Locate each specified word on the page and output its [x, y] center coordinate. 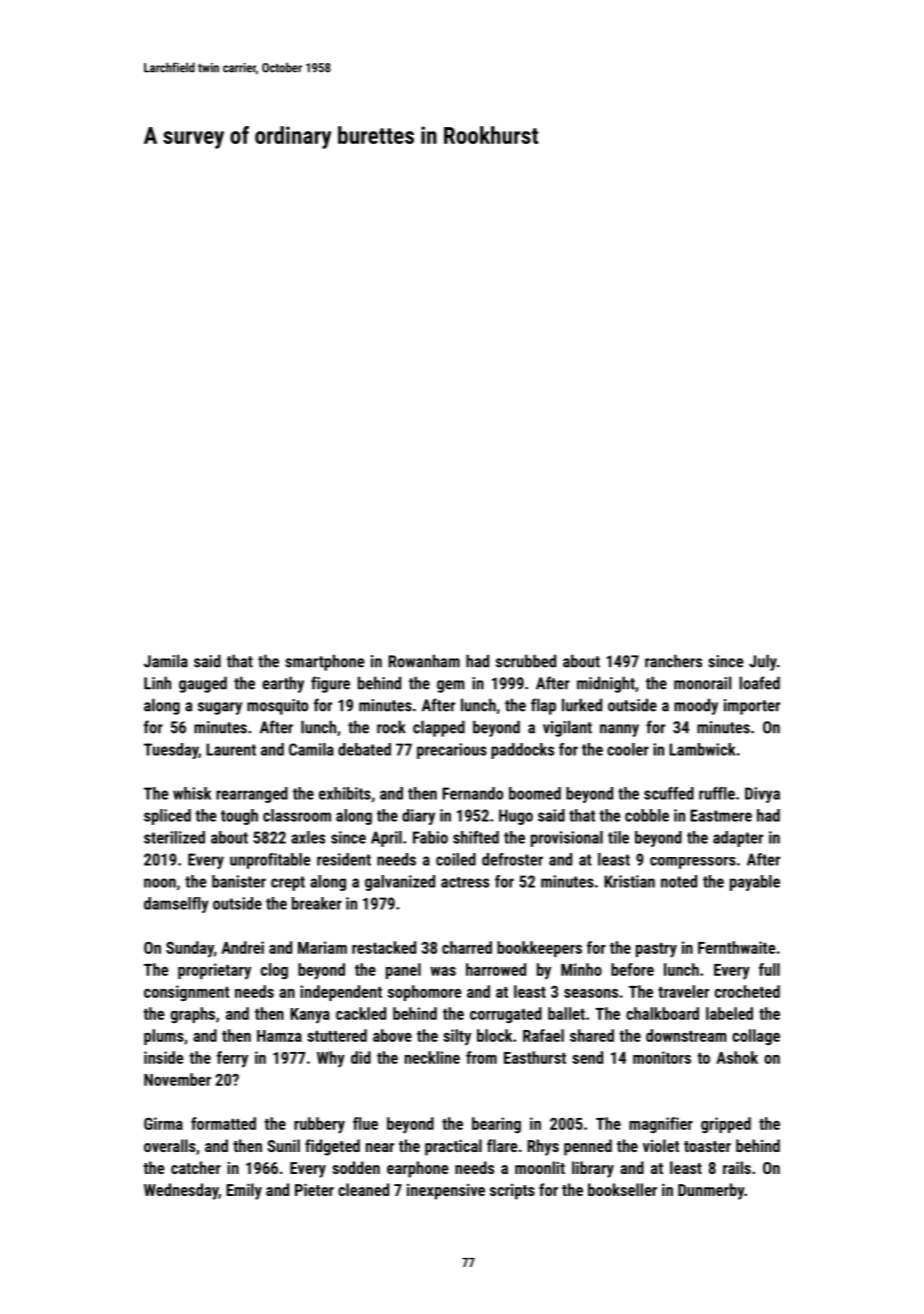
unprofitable [270, 861]
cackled [361, 1013]
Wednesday [181, 1191]
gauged [203, 684]
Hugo [516, 817]
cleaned [363, 1189]
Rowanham [424, 661]
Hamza [279, 1036]
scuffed [669, 793]
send [587, 1057]
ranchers [673, 661]
